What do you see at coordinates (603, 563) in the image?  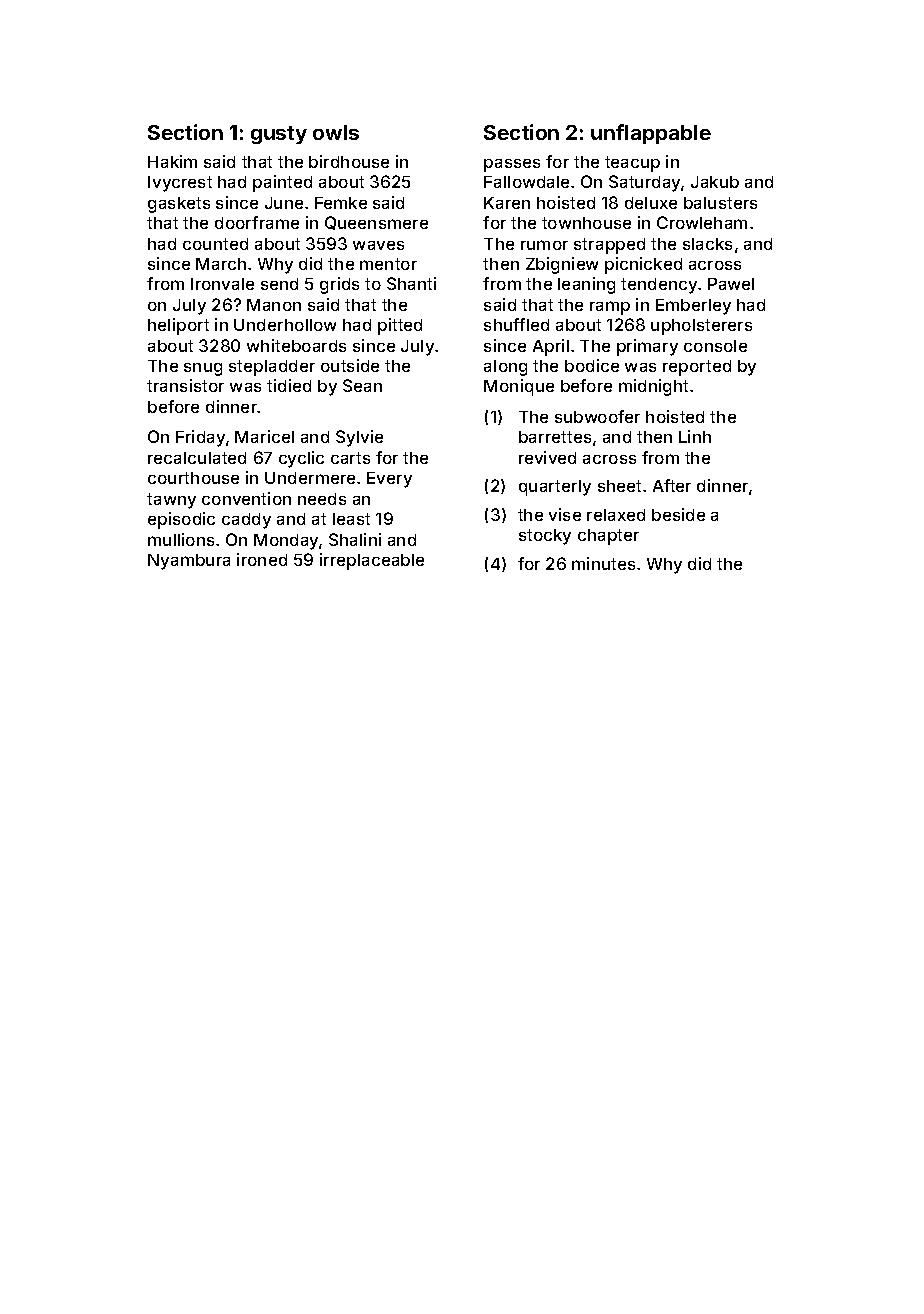 I see `minutes` at bounding box center [603, 563].
